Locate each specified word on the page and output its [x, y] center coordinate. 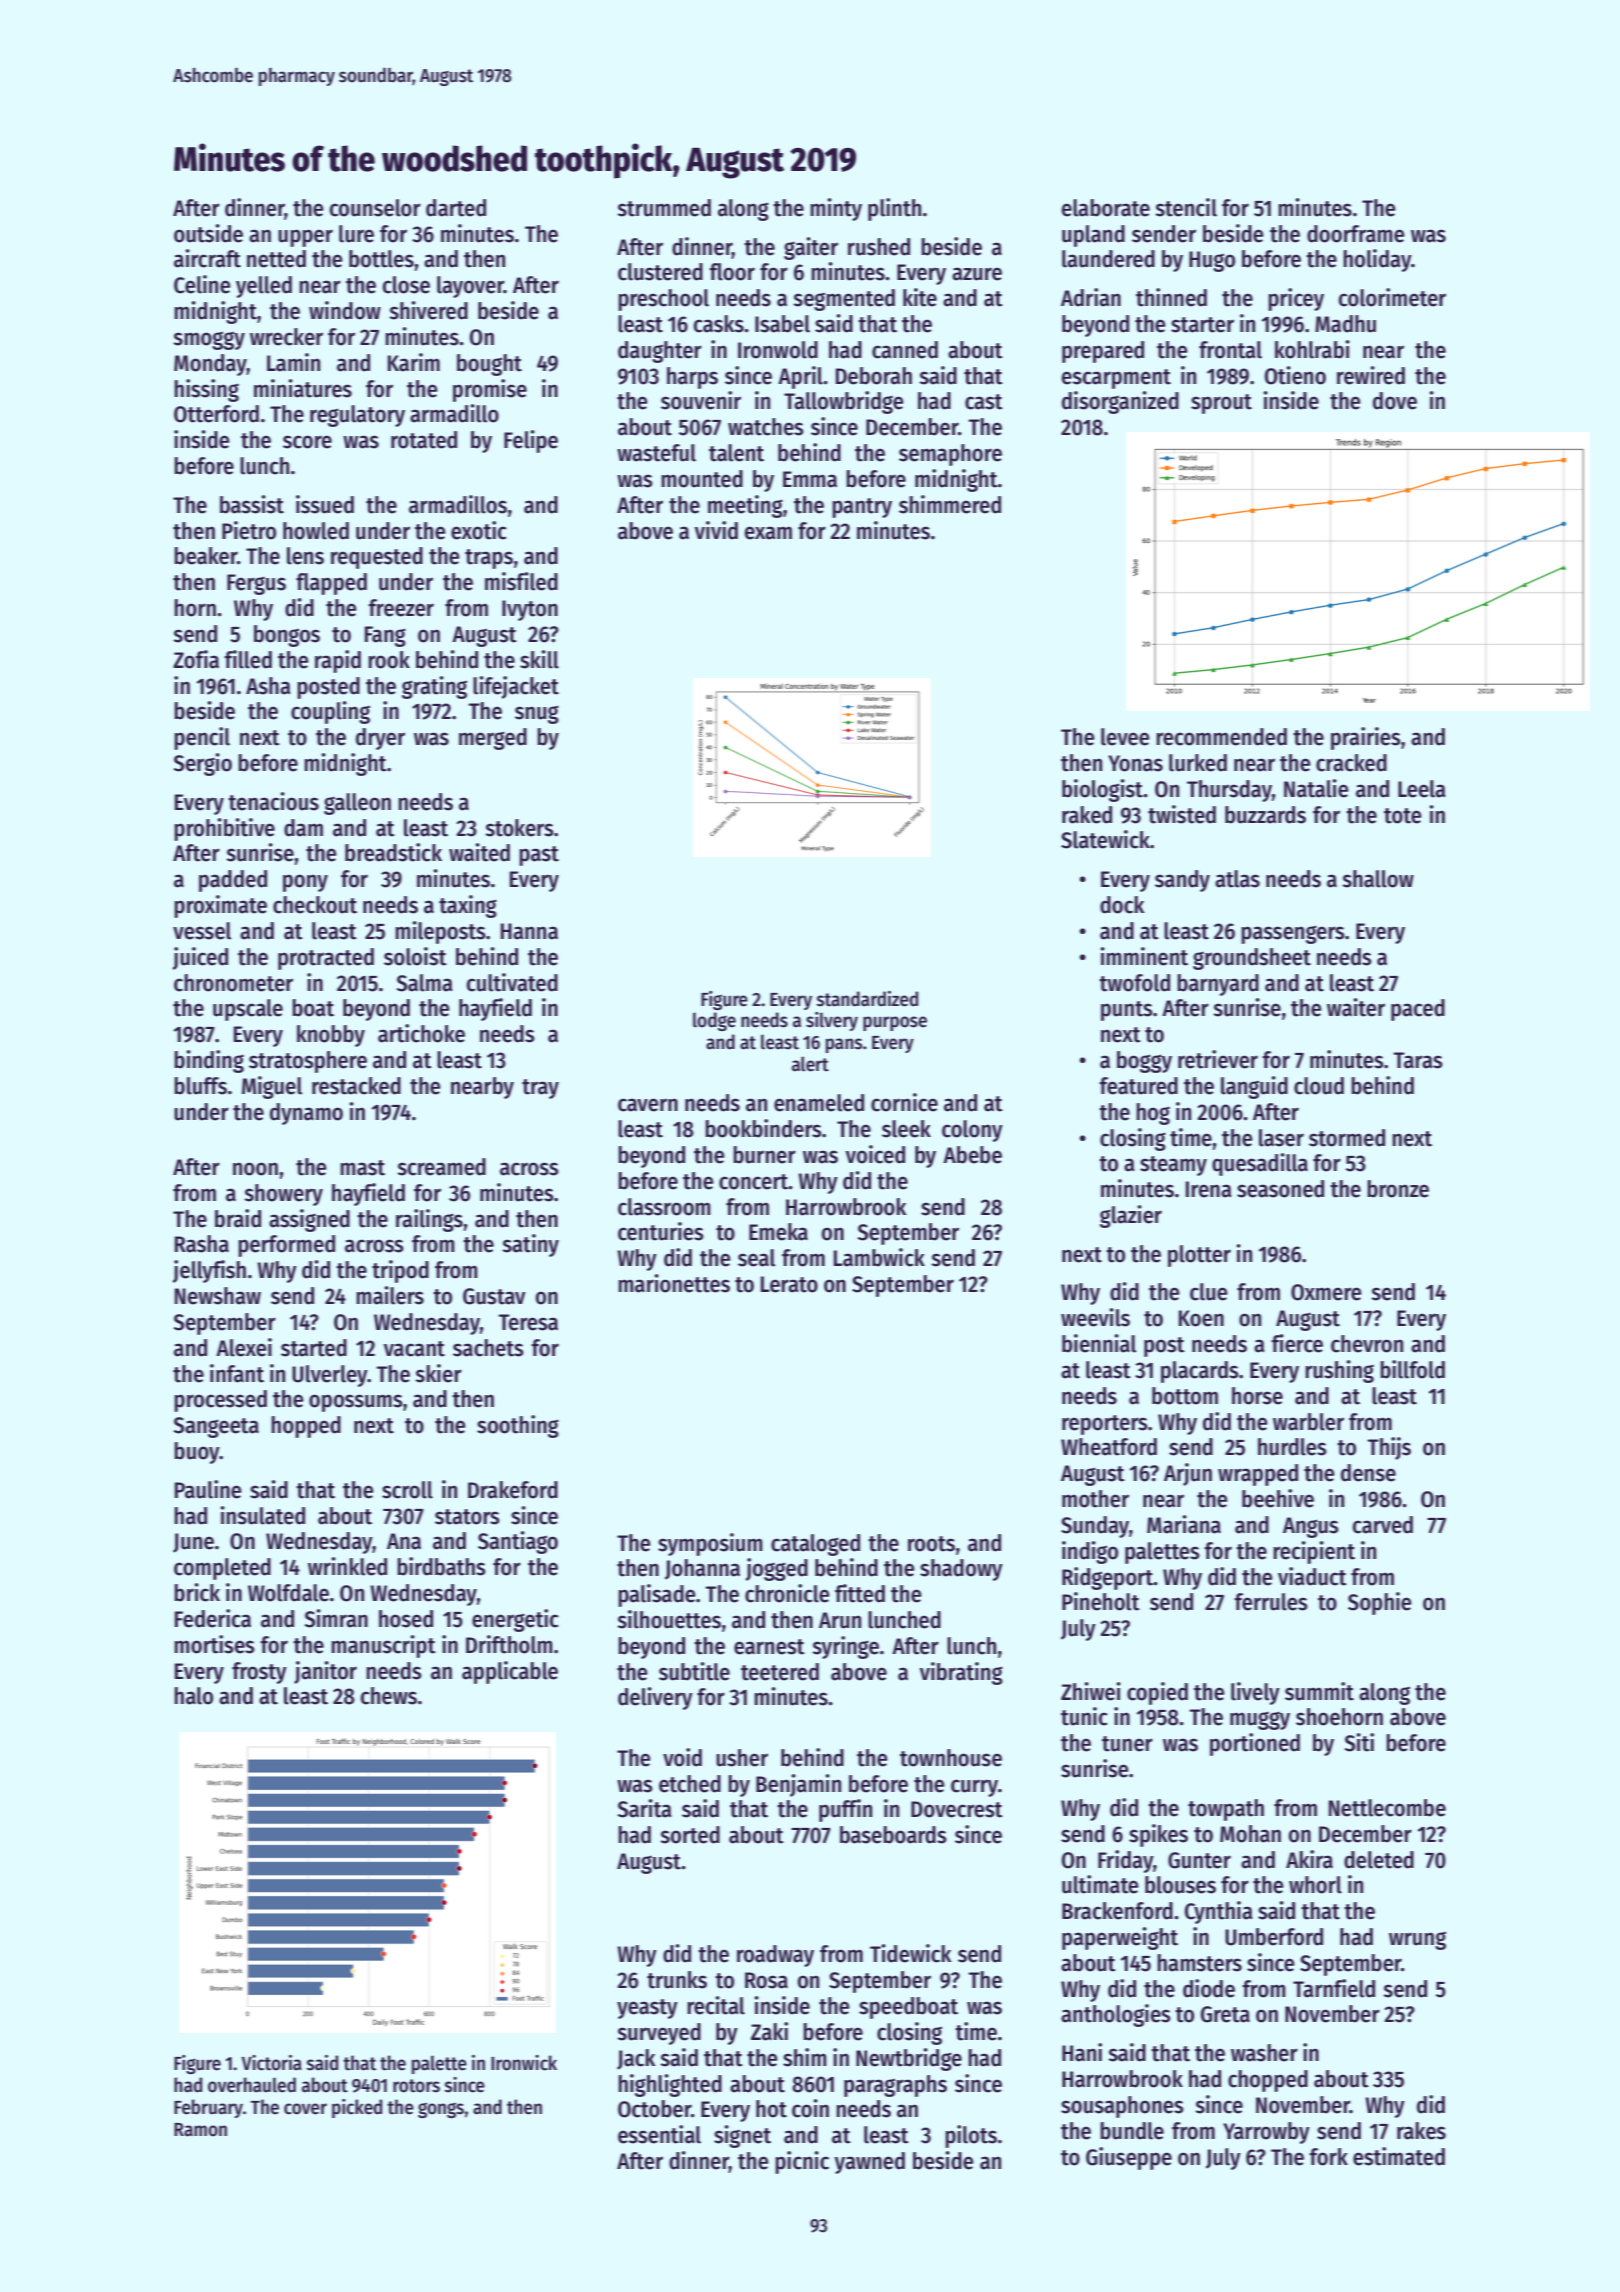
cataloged [815, 1545]
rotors [416, 2086]
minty [836, 209]
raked [1087, 815]
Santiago [518, 1542]
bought [489, 365]
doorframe [1356, 234]
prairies [1366, 738]
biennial [1099, 1343]
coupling [330, 712]
